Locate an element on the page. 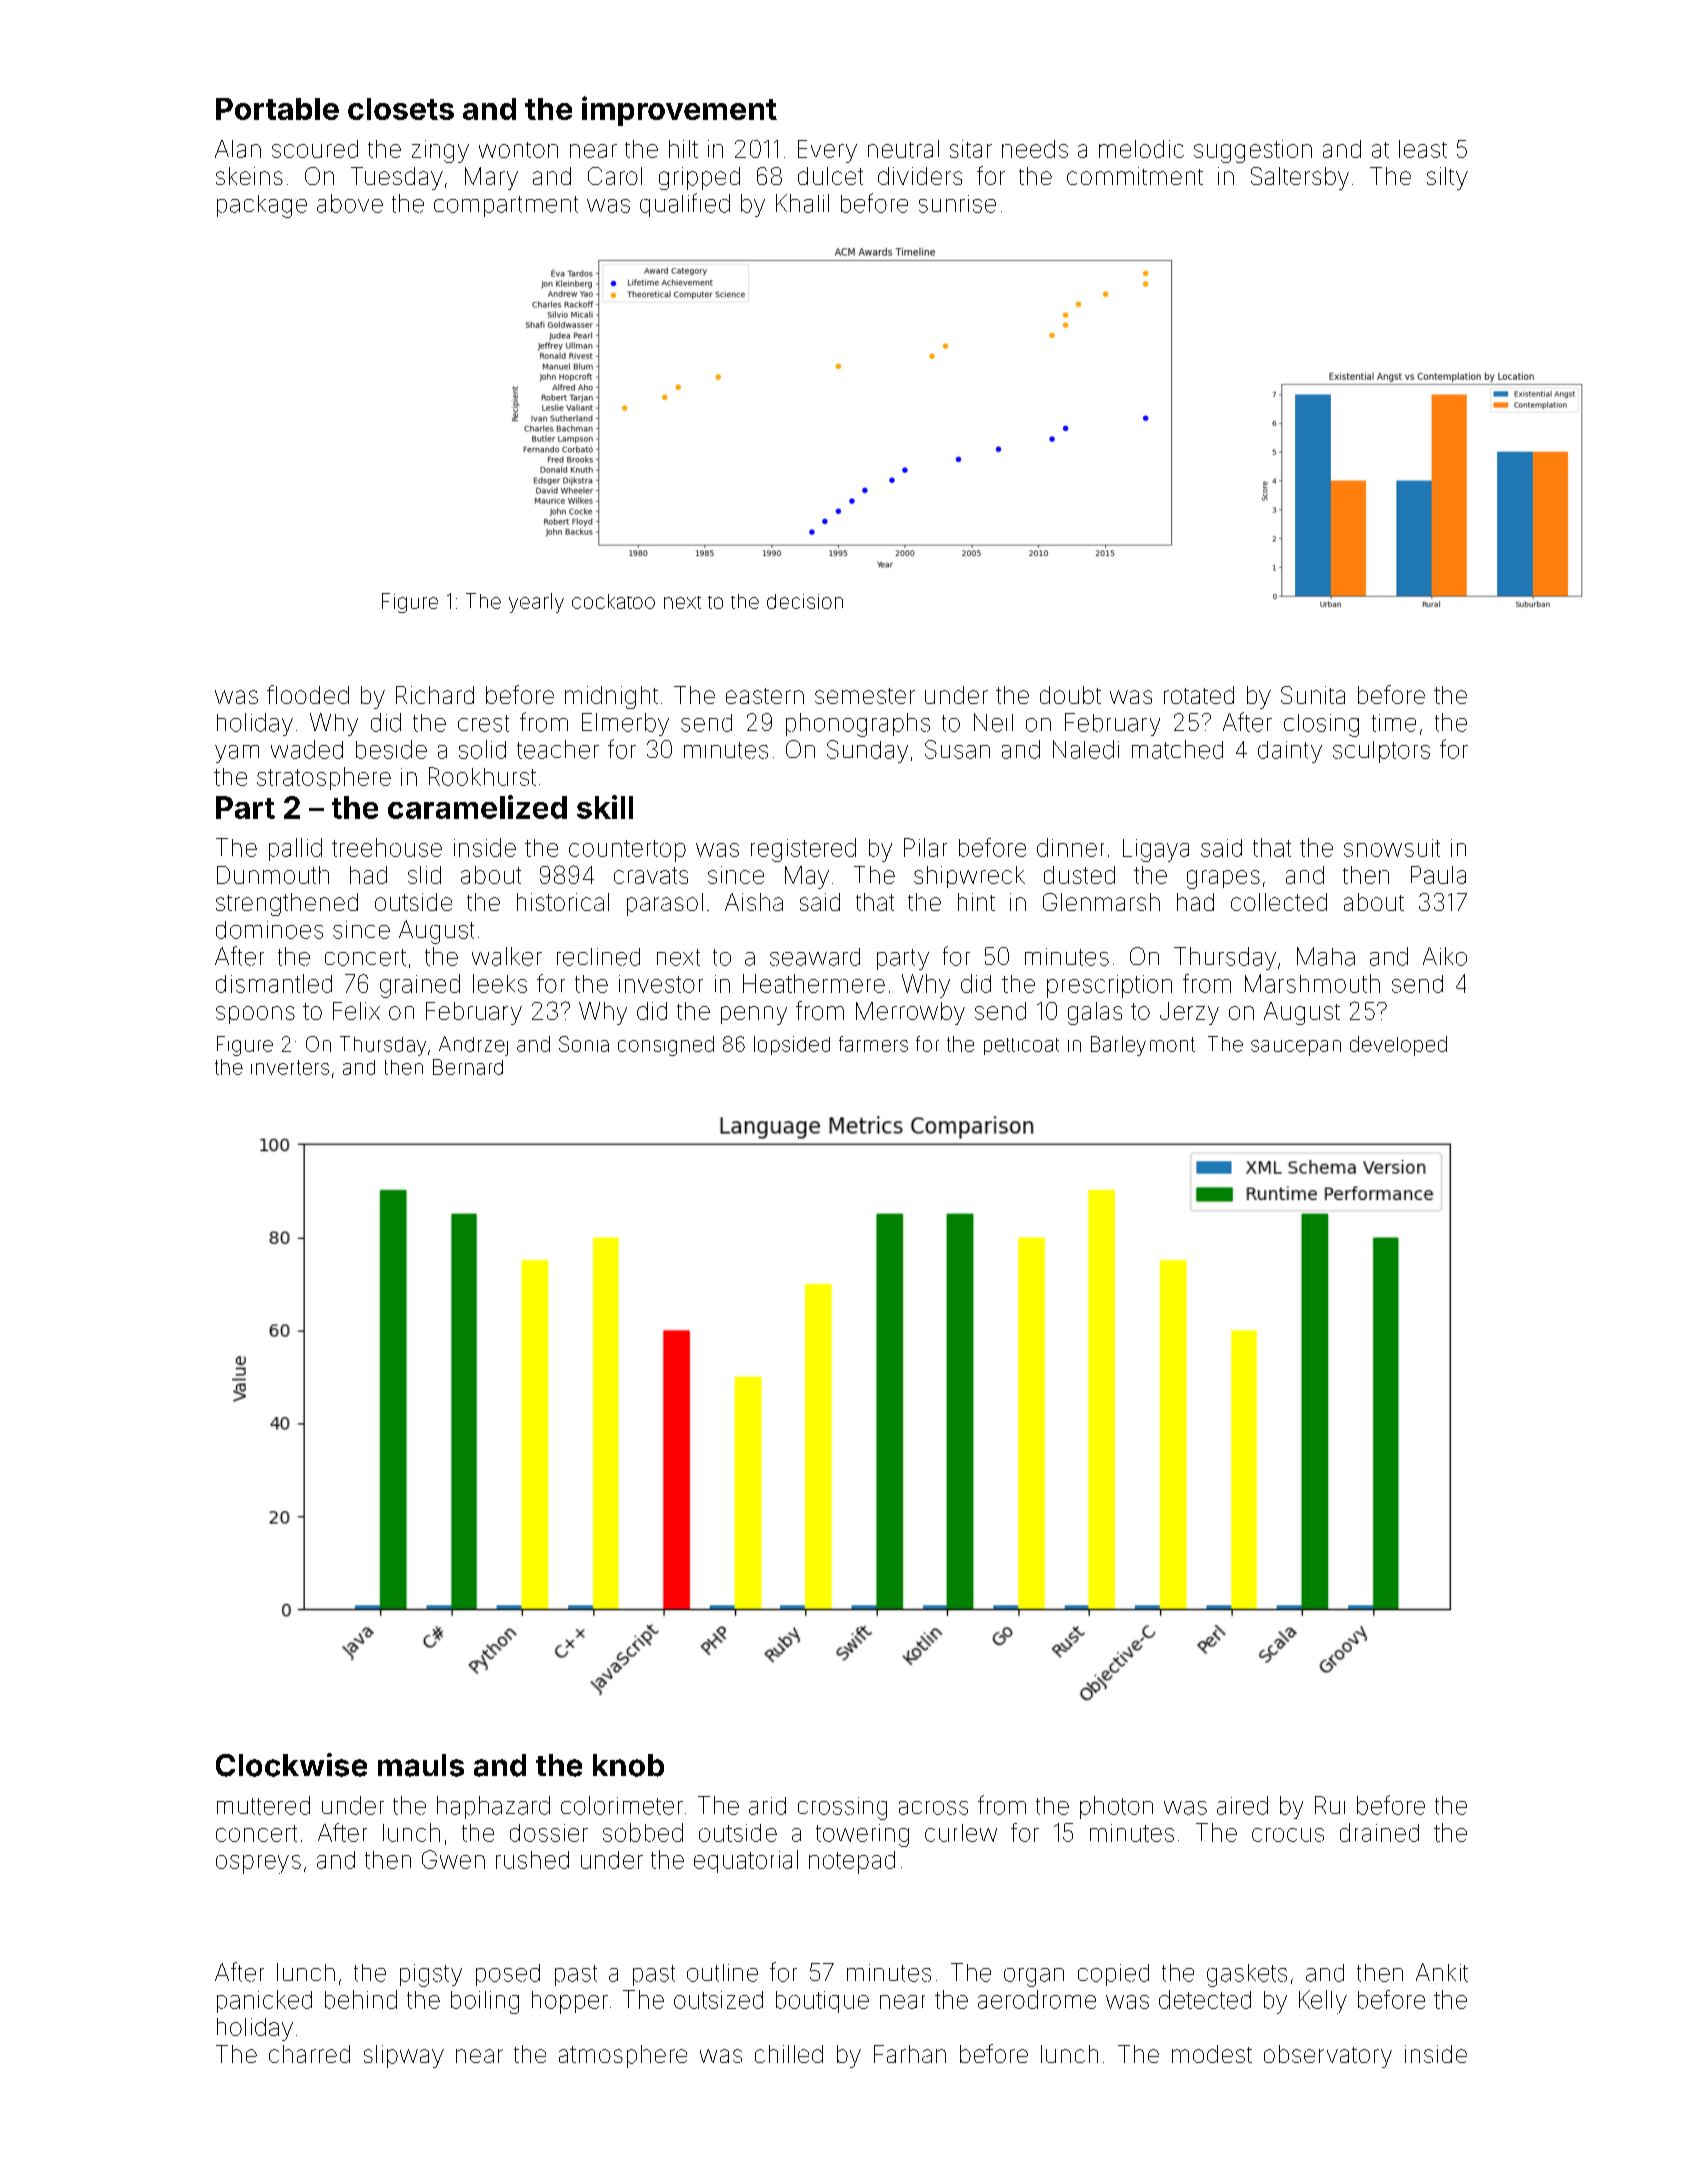 The height and width of the page is (2178, 1683). crossing is located at coordinates (842, 1808).
